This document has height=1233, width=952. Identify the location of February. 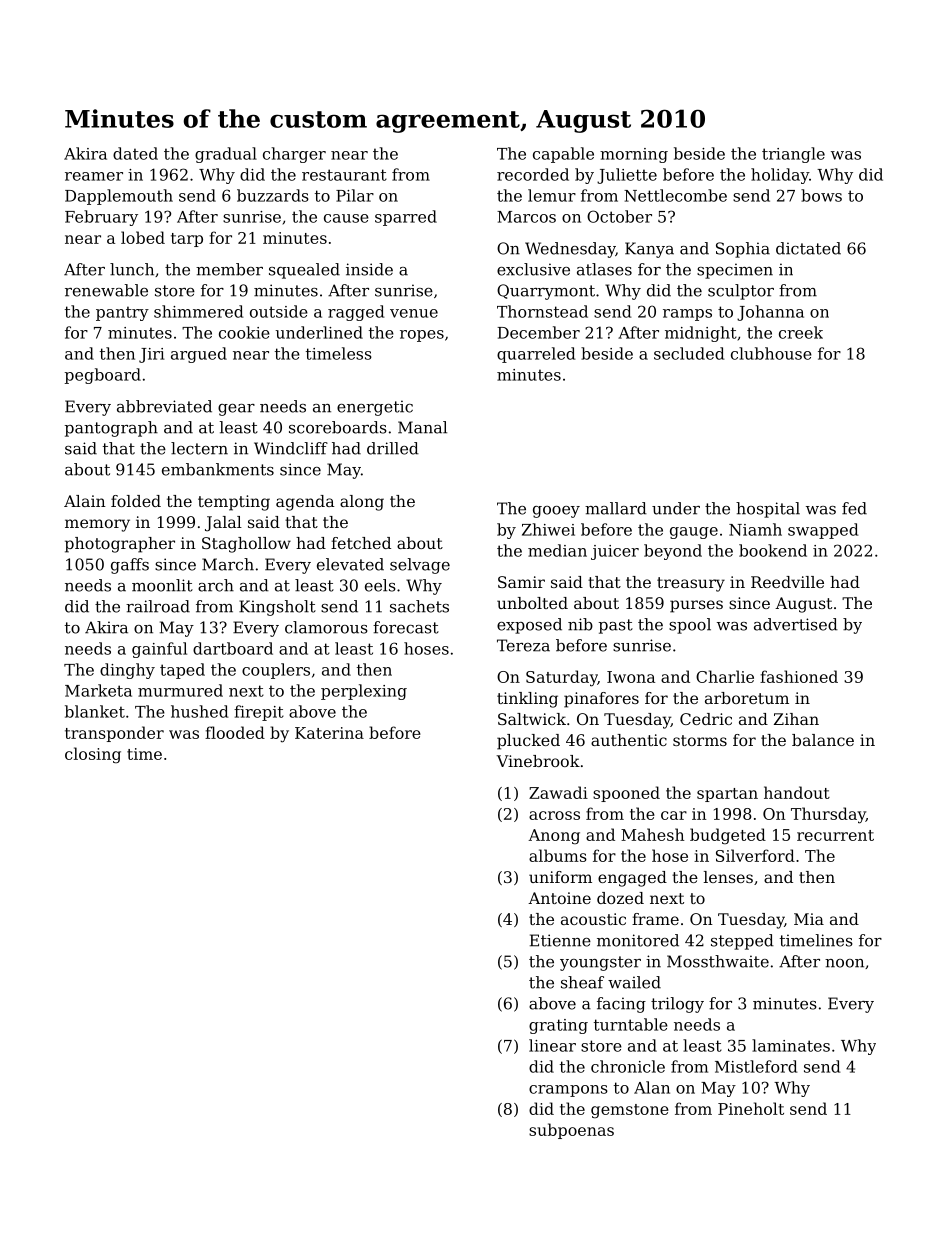
(101, 218).
